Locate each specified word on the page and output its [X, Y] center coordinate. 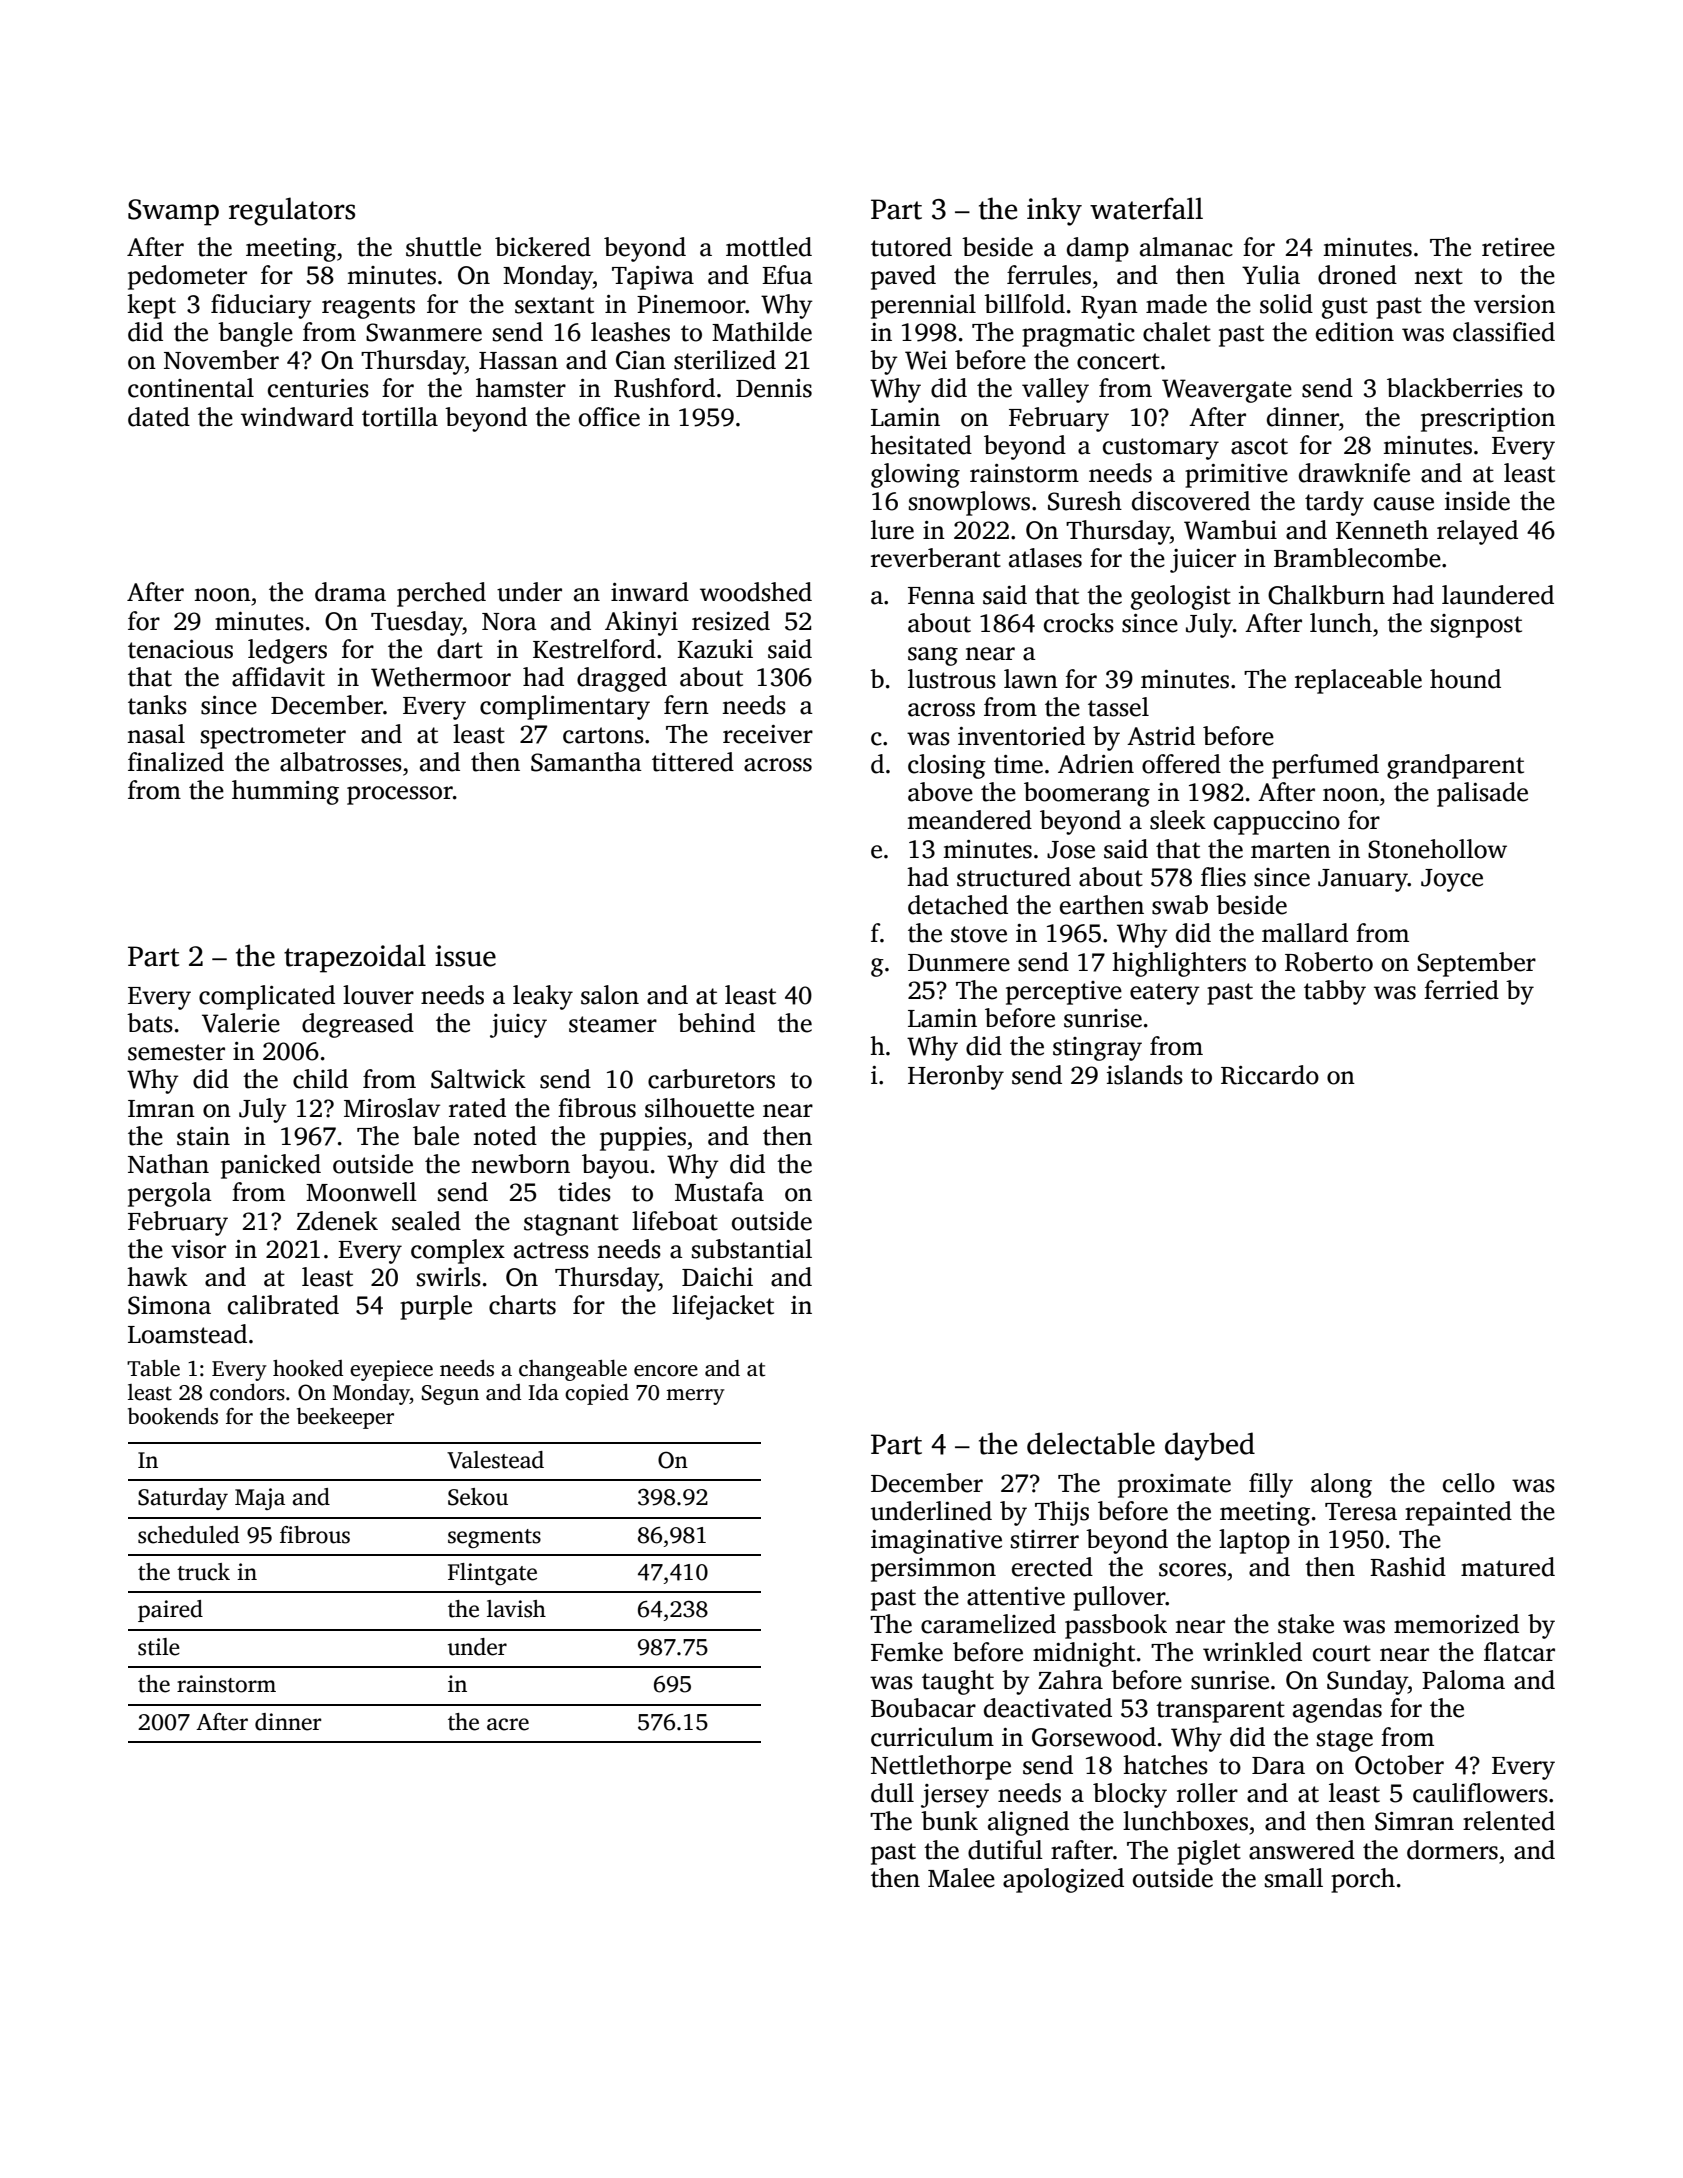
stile [159, 1647]
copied [597, 1394]
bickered [543, 247]
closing [947, 766]
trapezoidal [355, 958]
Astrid [1161, 736]
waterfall [1146, 208]
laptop [1254, 1541]
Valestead [495, 1460]
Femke [907, 1652]
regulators [292, 211]
